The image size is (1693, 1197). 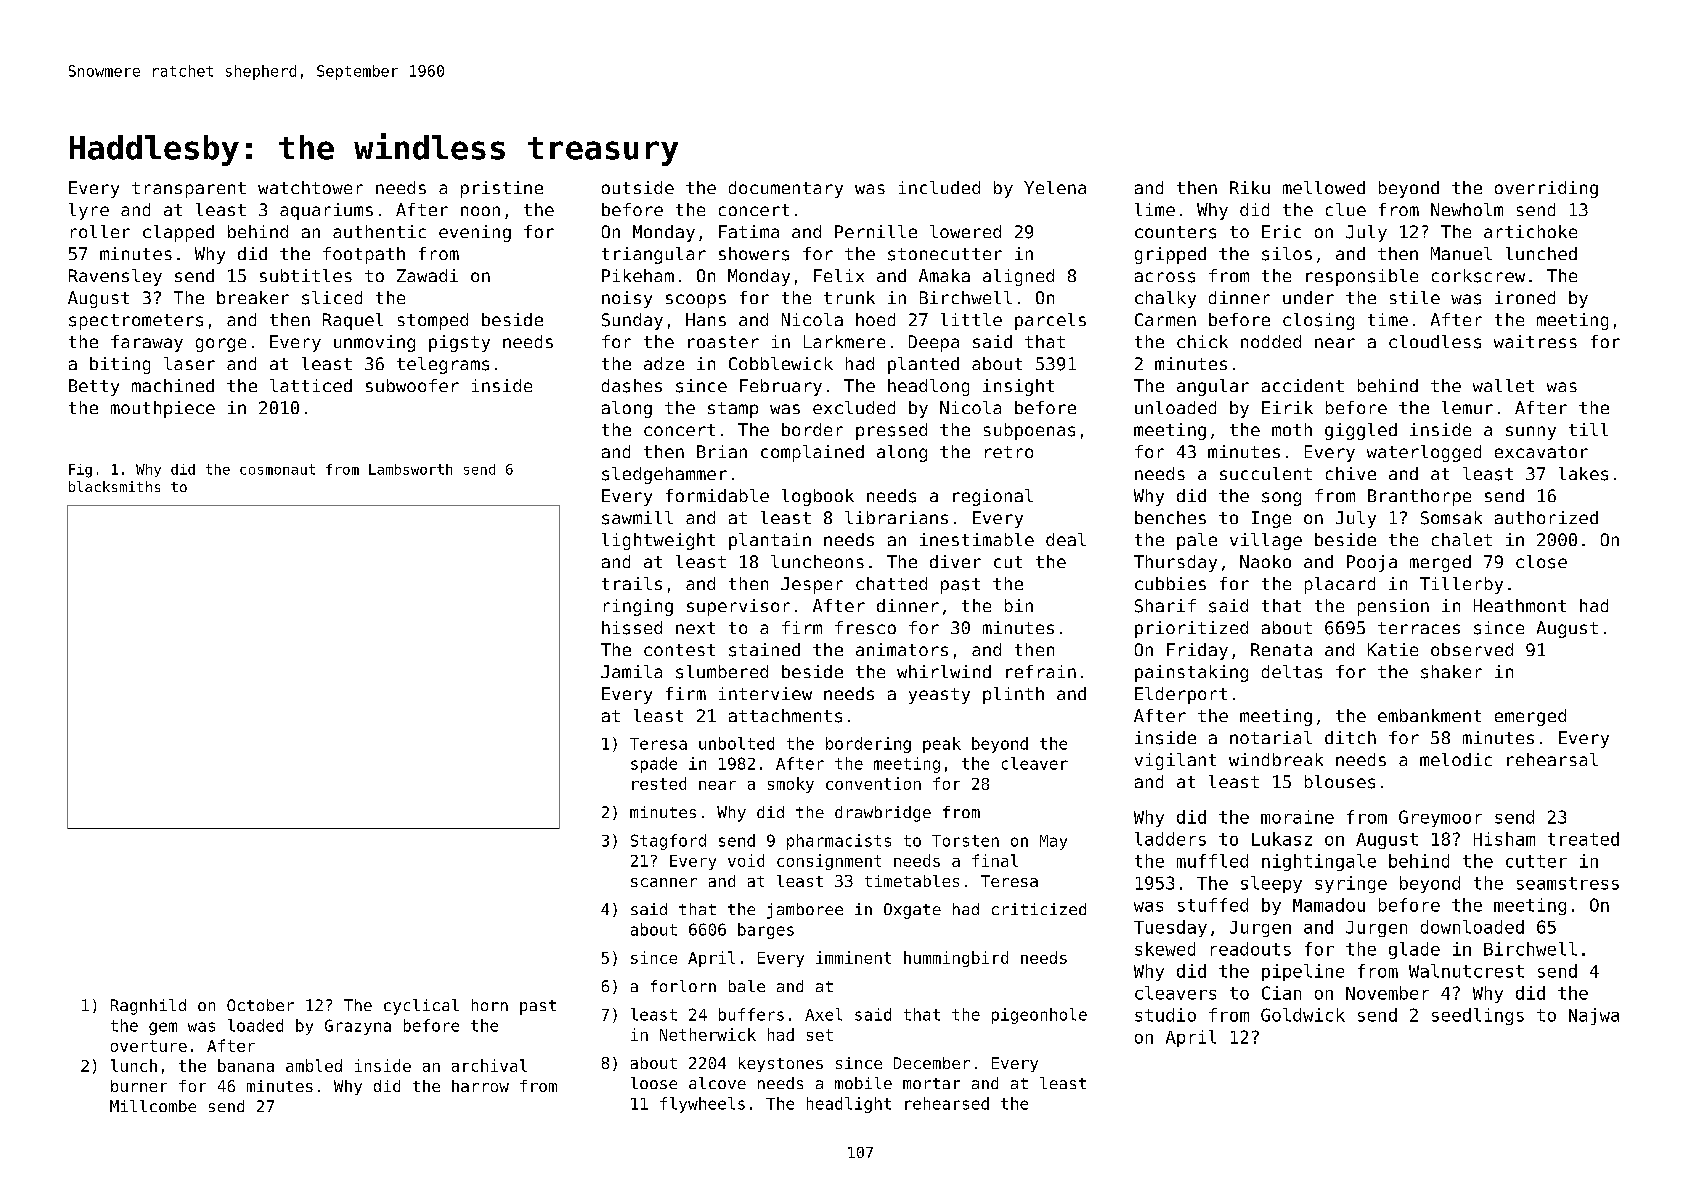 What do you see at coordinates (722, 672) in the screenshot?
I see `slumbered` at bounding box center [722, 672].
